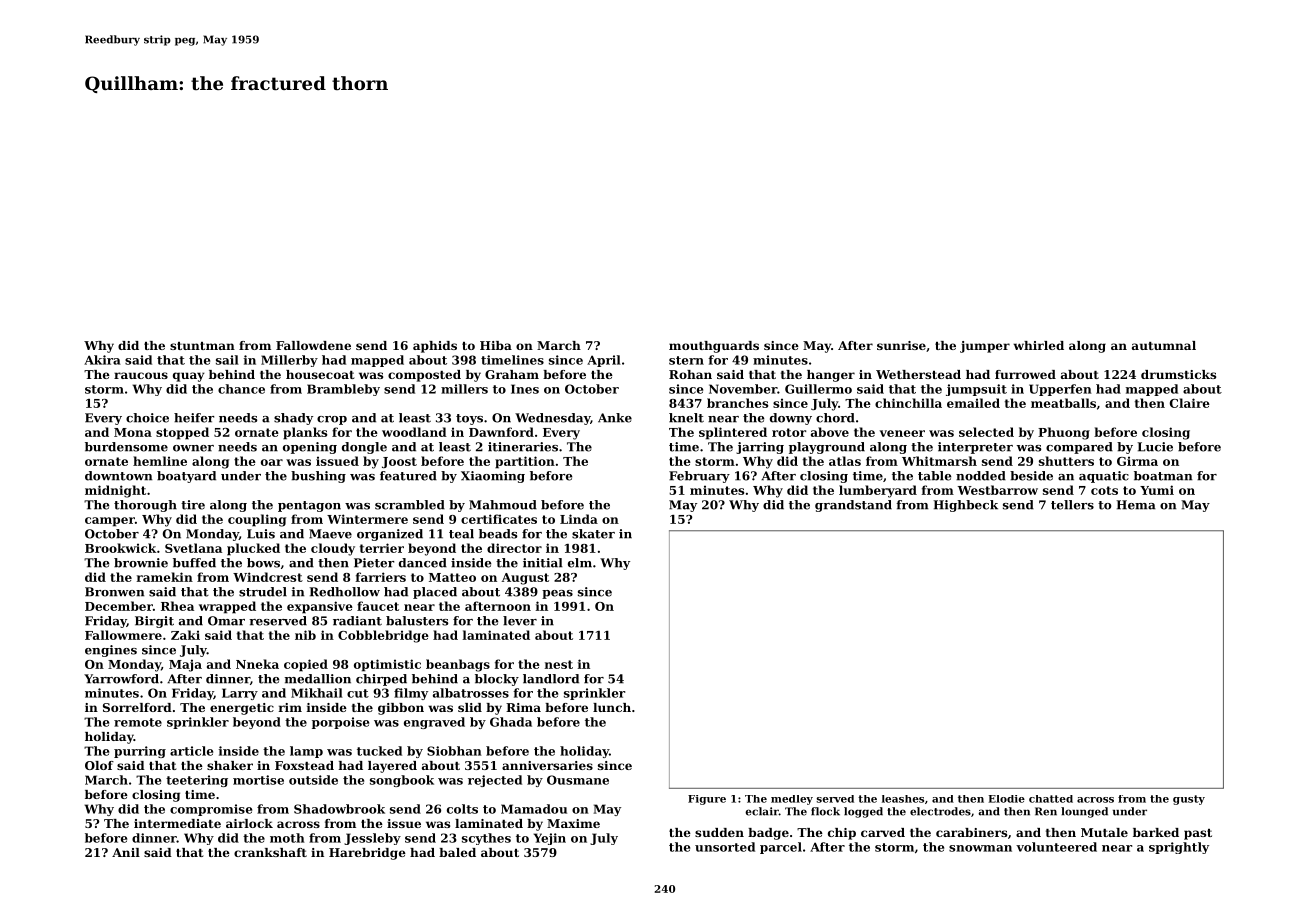  Describe the element at coordinates (270, 852) in the document. I see `crankshaft` at that location.
